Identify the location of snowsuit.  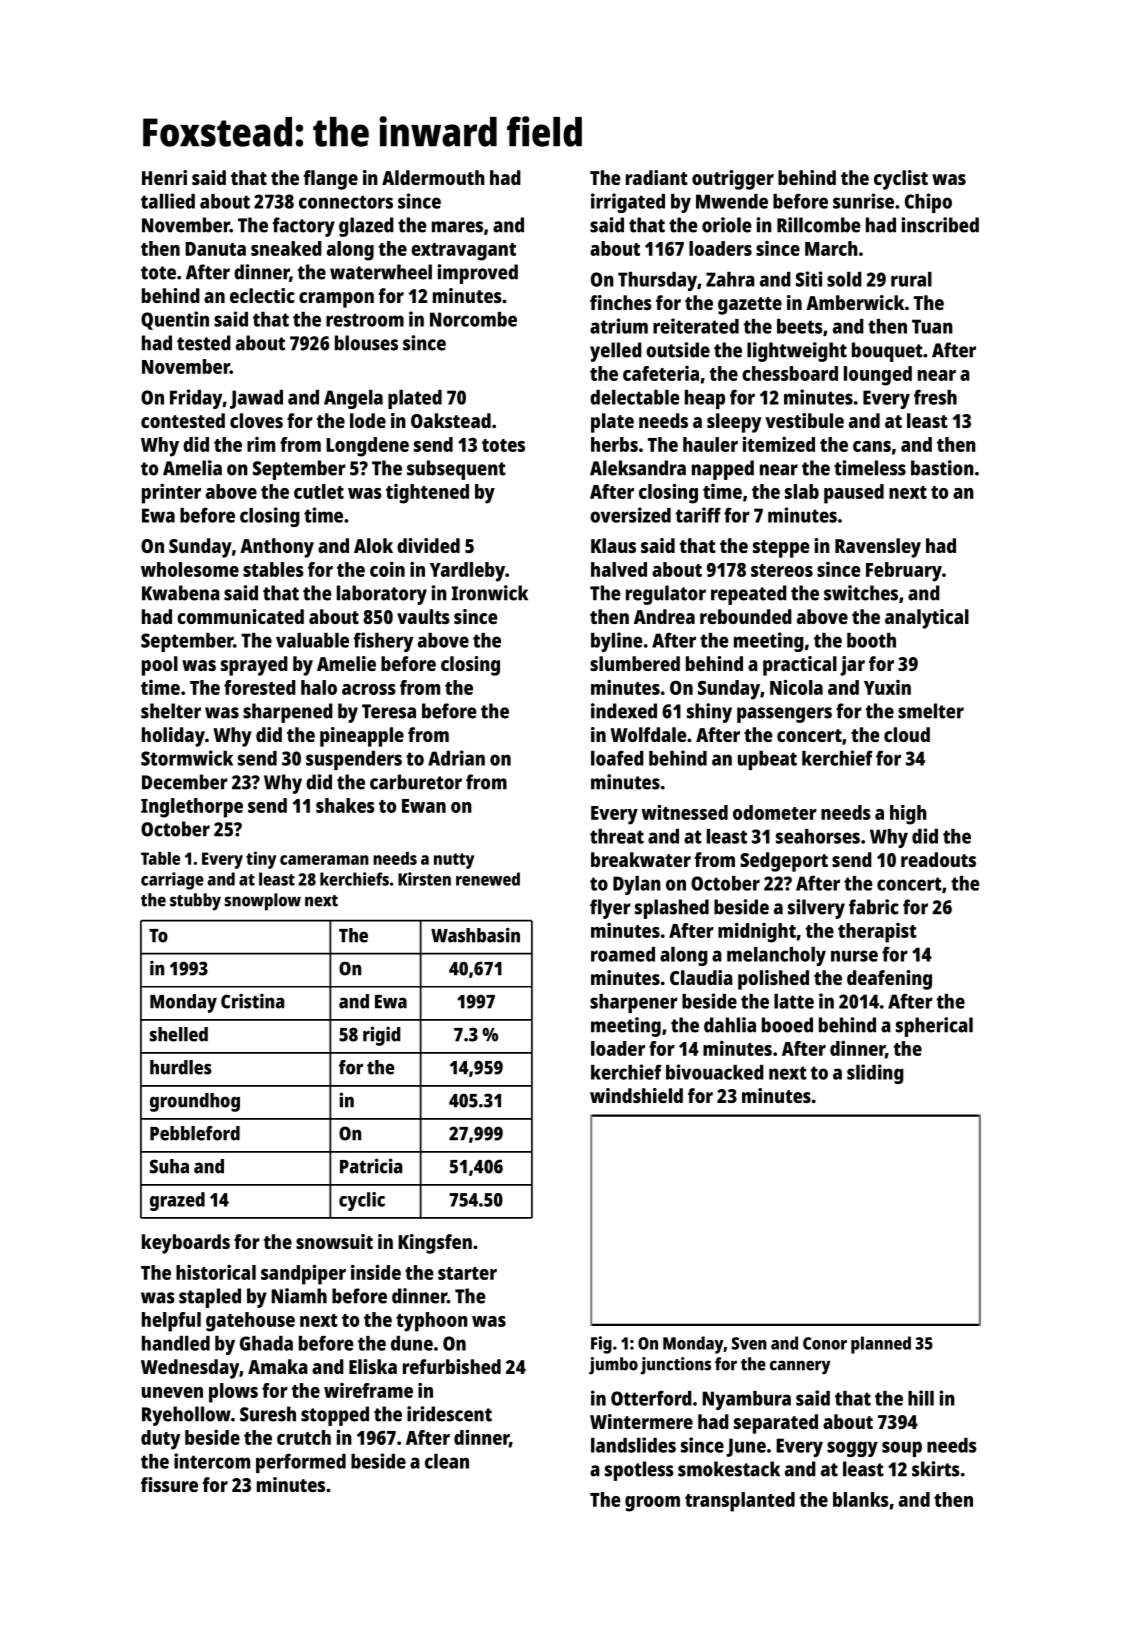
(334, 1241).
